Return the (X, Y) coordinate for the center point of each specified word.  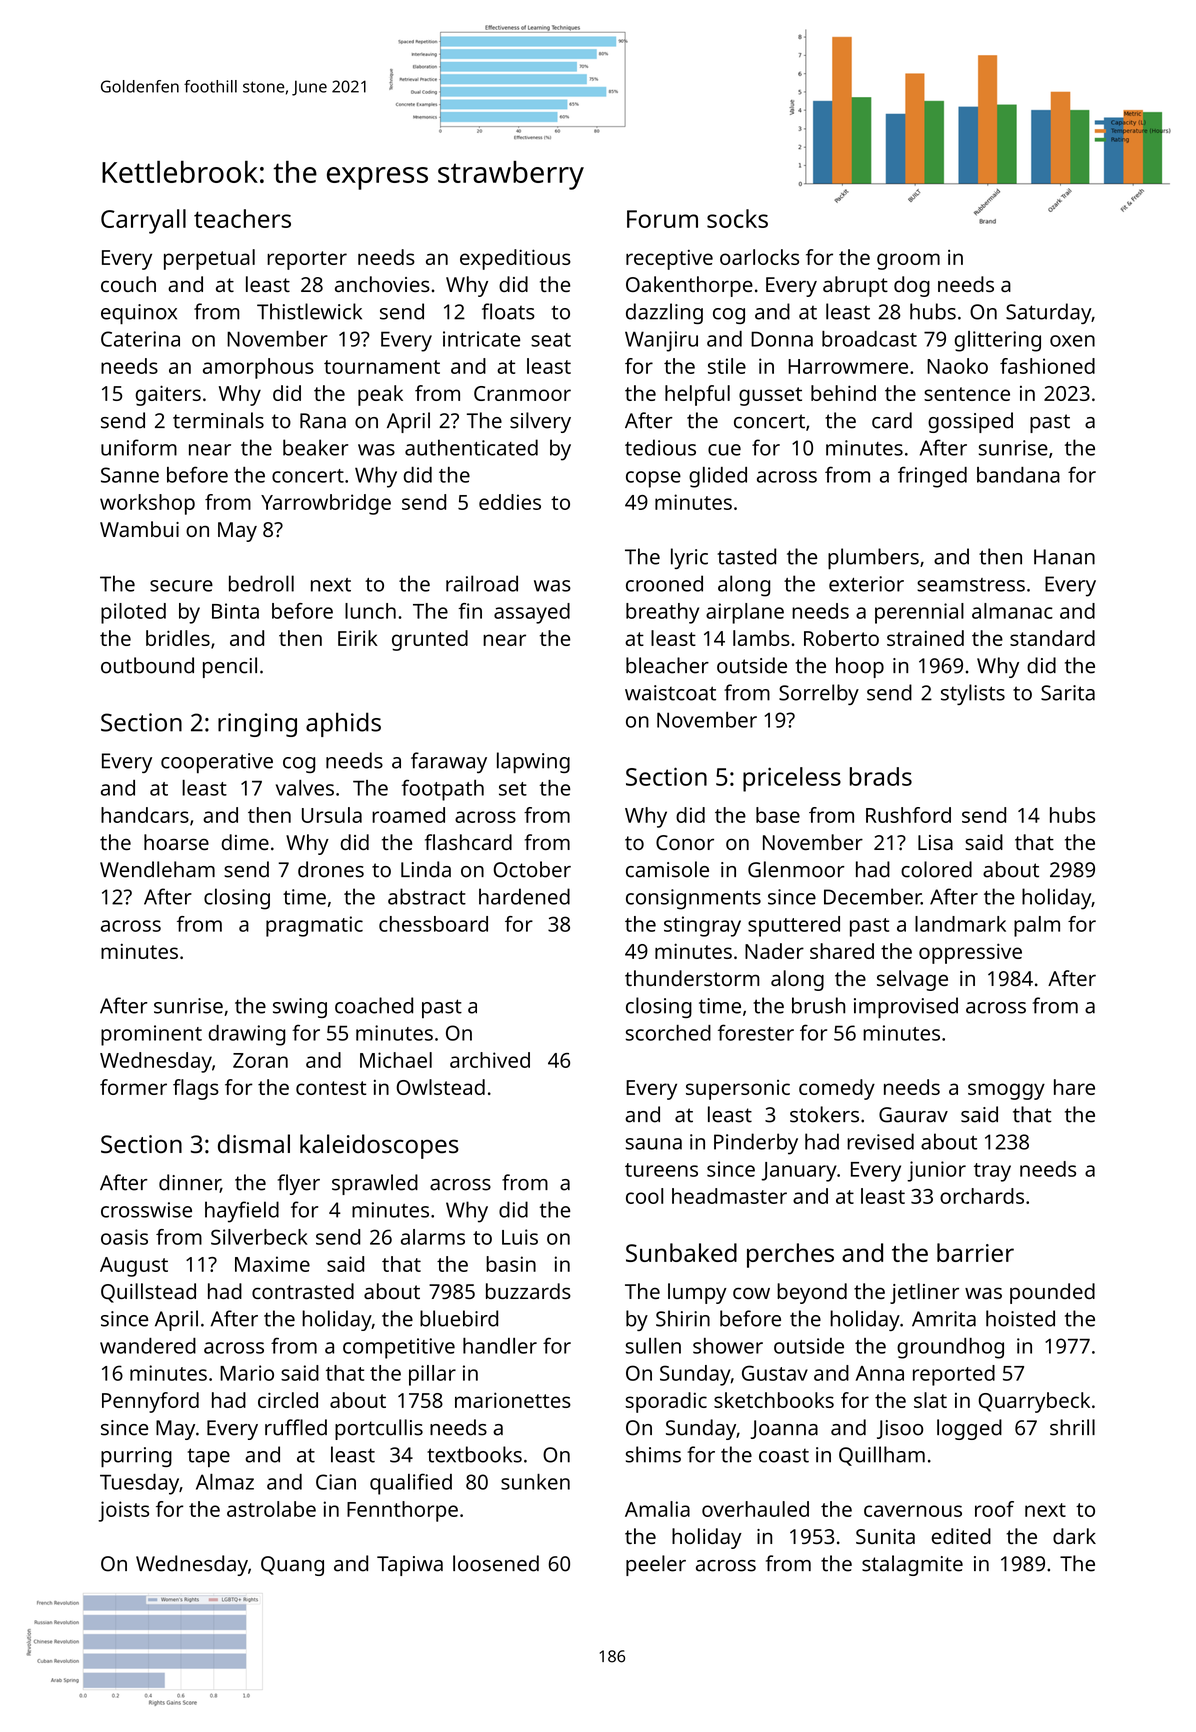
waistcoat (670, 693)
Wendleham (157, 869)
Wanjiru (661, 341)
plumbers (873, 559)
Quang (292, 1566)
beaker (315, 447)
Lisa (935, 842)
